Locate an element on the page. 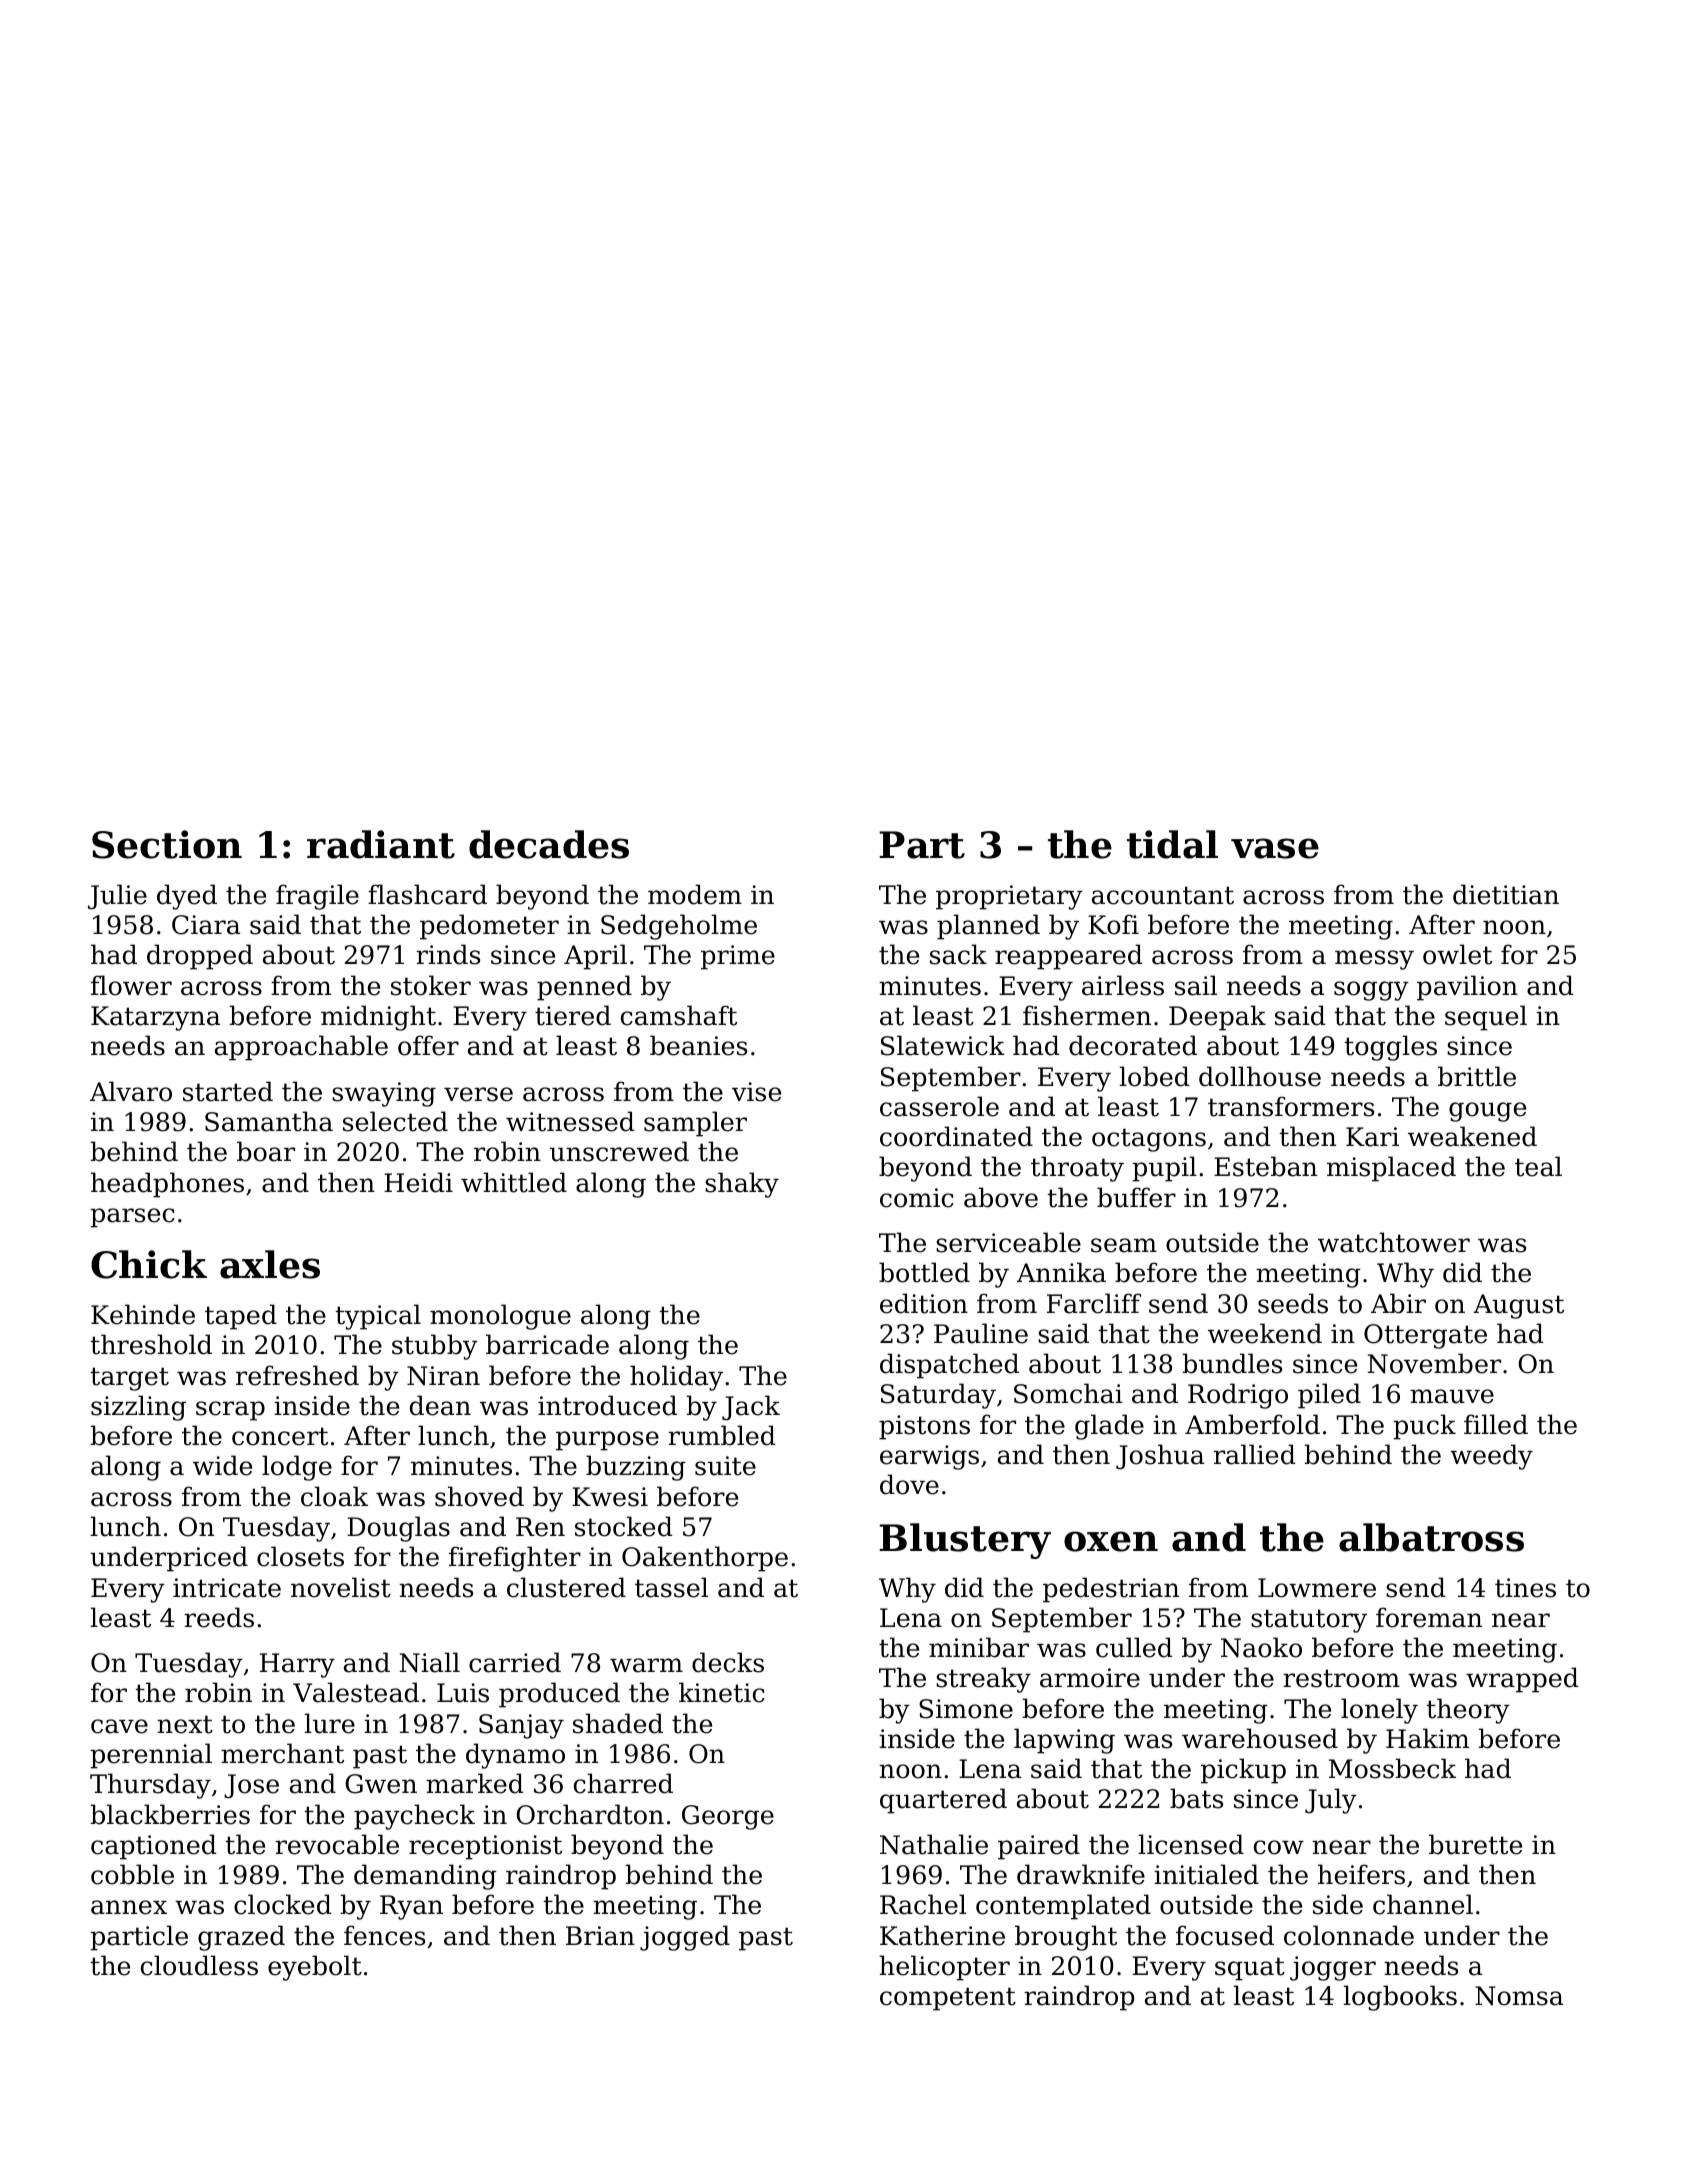 The image size is (1683, 2178). camshaft is located at coordinates (679, 1015).
